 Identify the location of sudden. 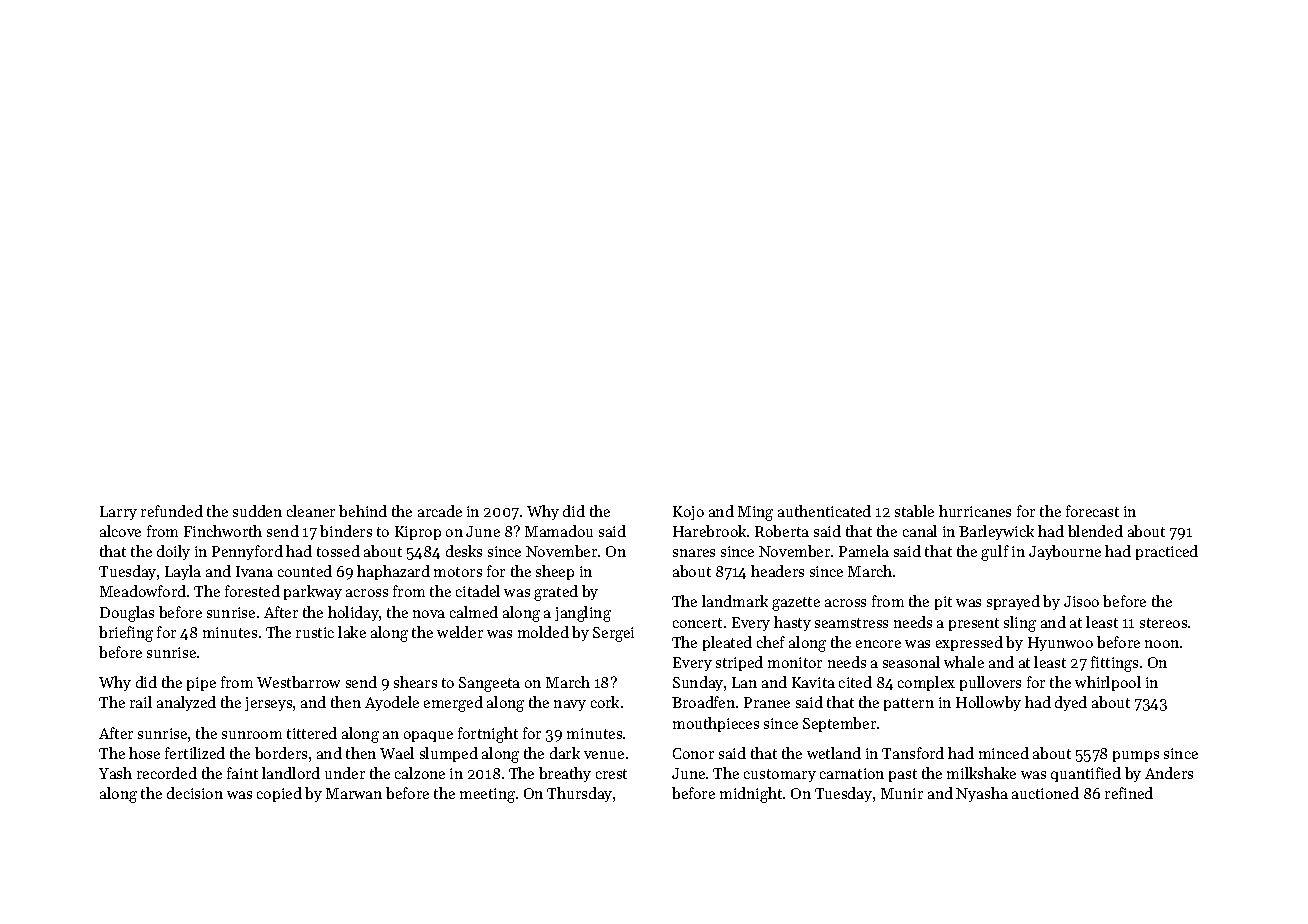
(257, 511).
